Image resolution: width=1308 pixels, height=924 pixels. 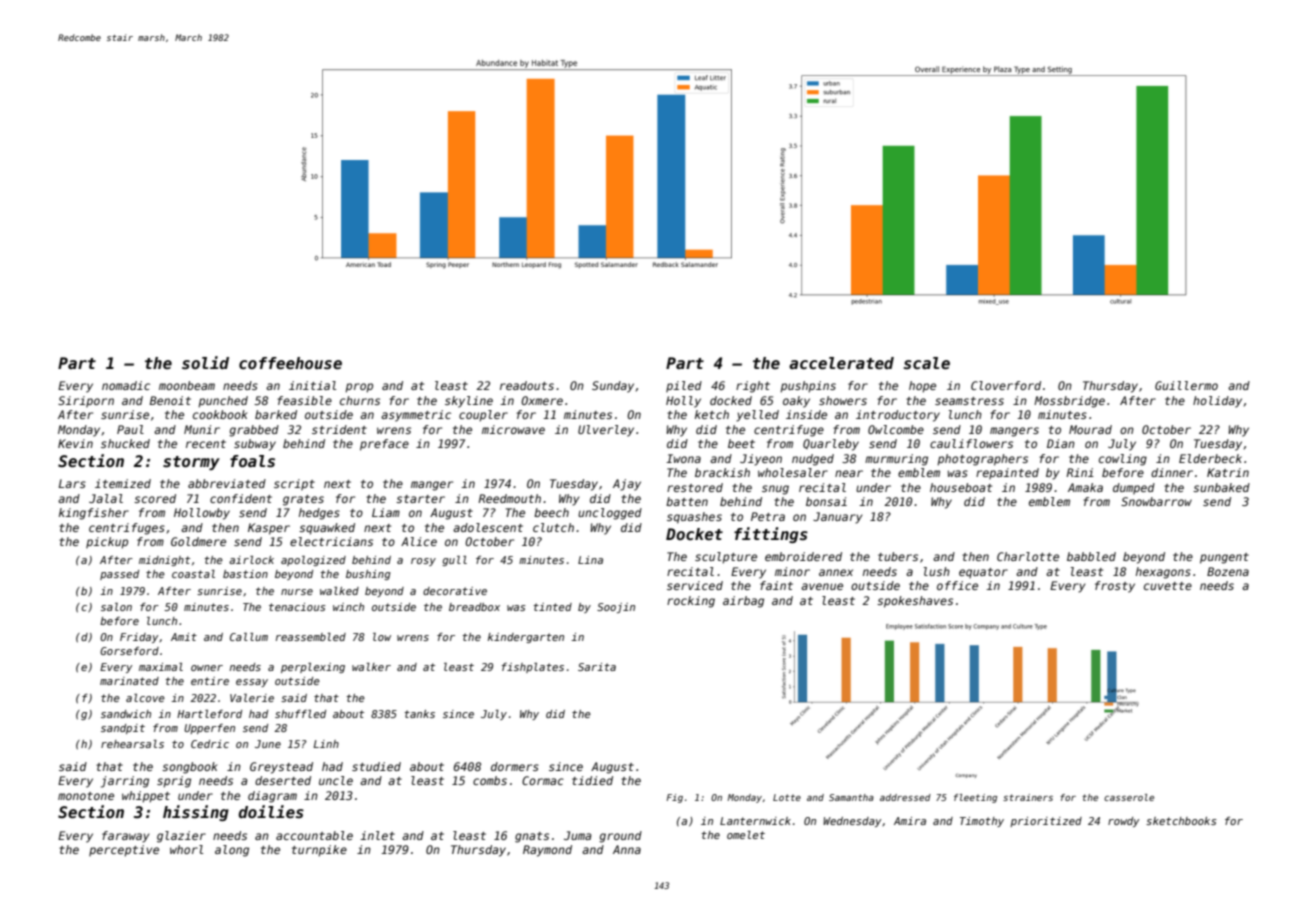 I want to click on Cedric, so click(x=210, y=744).
